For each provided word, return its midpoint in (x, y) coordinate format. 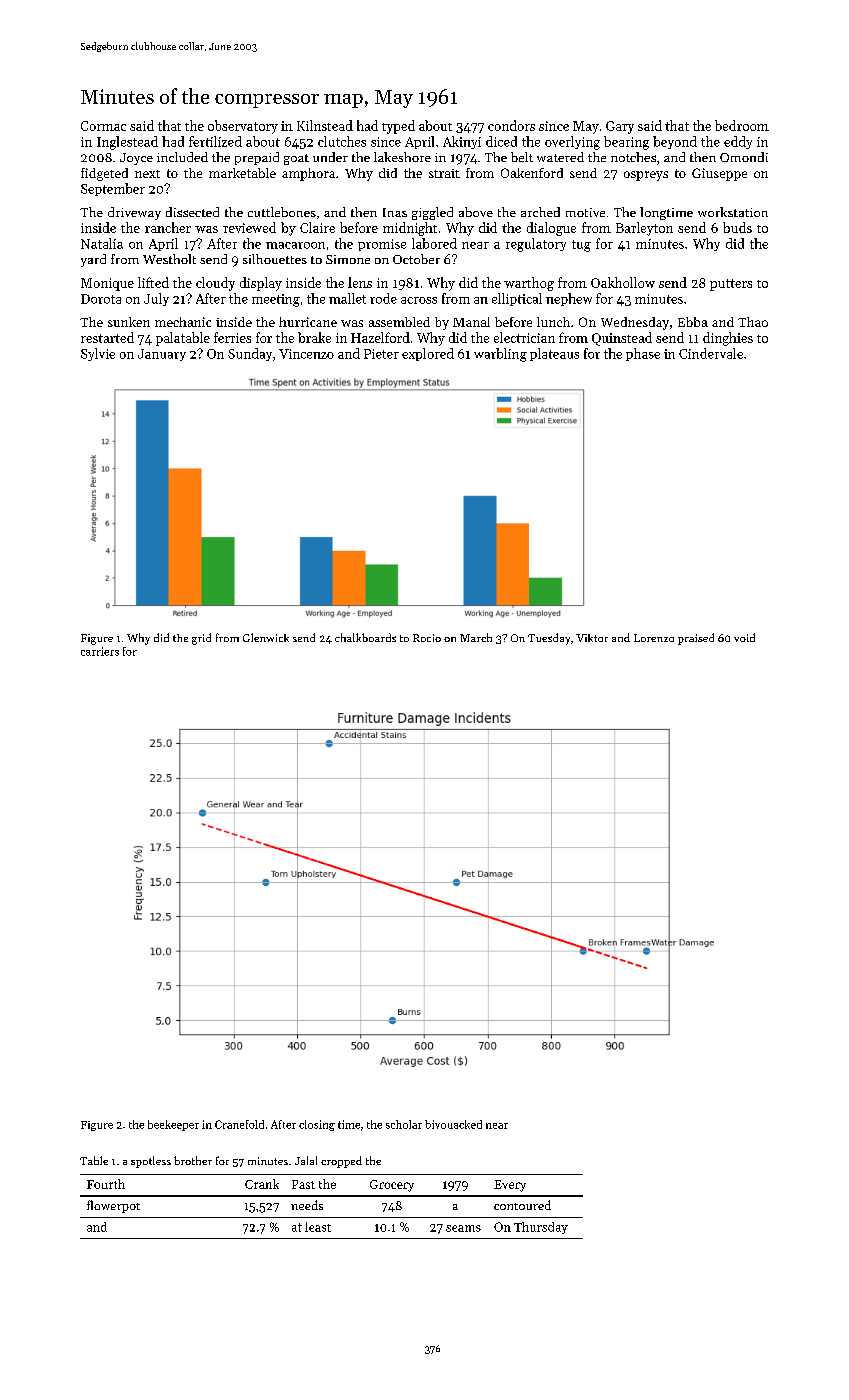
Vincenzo (306, 354)
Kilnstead (325, 125)
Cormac (103, 126)
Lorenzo (654, 638)
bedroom (742, 125)
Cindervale (711, 353)
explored (428, 354)
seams (463, 1228)
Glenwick (266, 637)
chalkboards (365, 637)
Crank (262, 1184)
